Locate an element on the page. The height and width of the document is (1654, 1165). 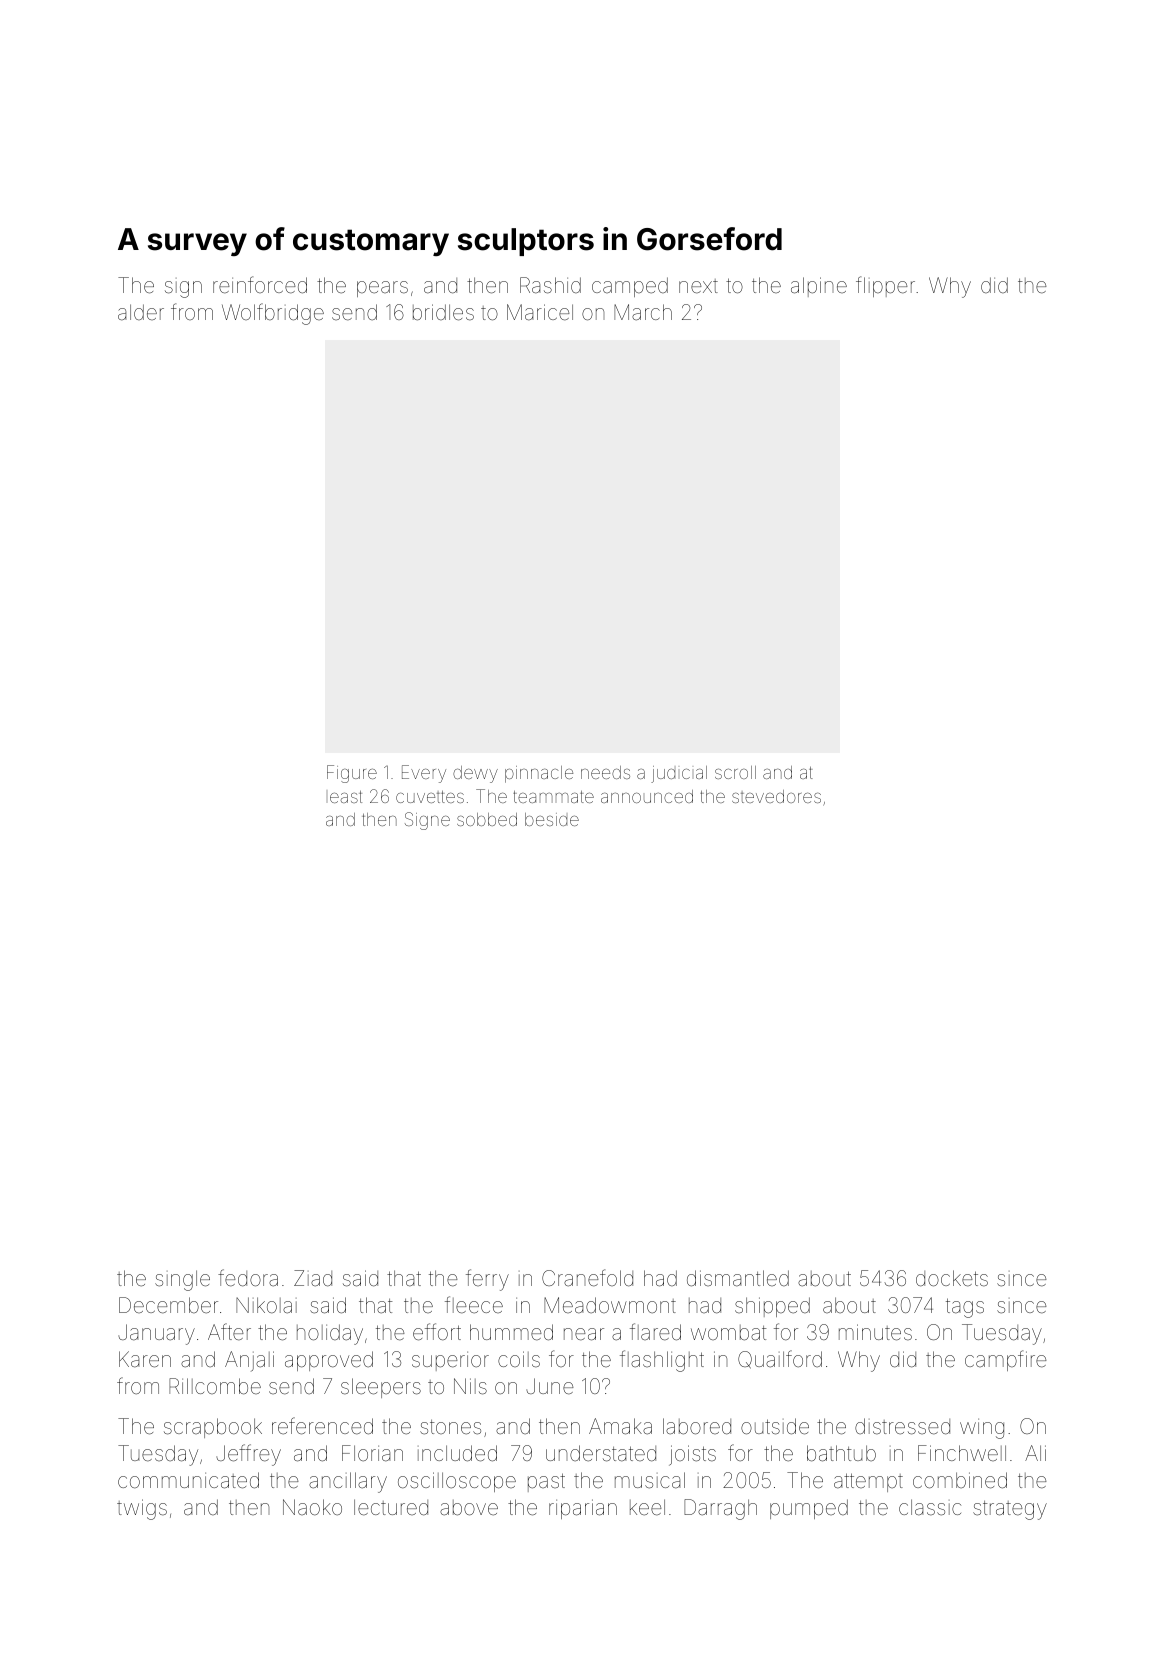
Rashid is located at coordinates (550, 285).
